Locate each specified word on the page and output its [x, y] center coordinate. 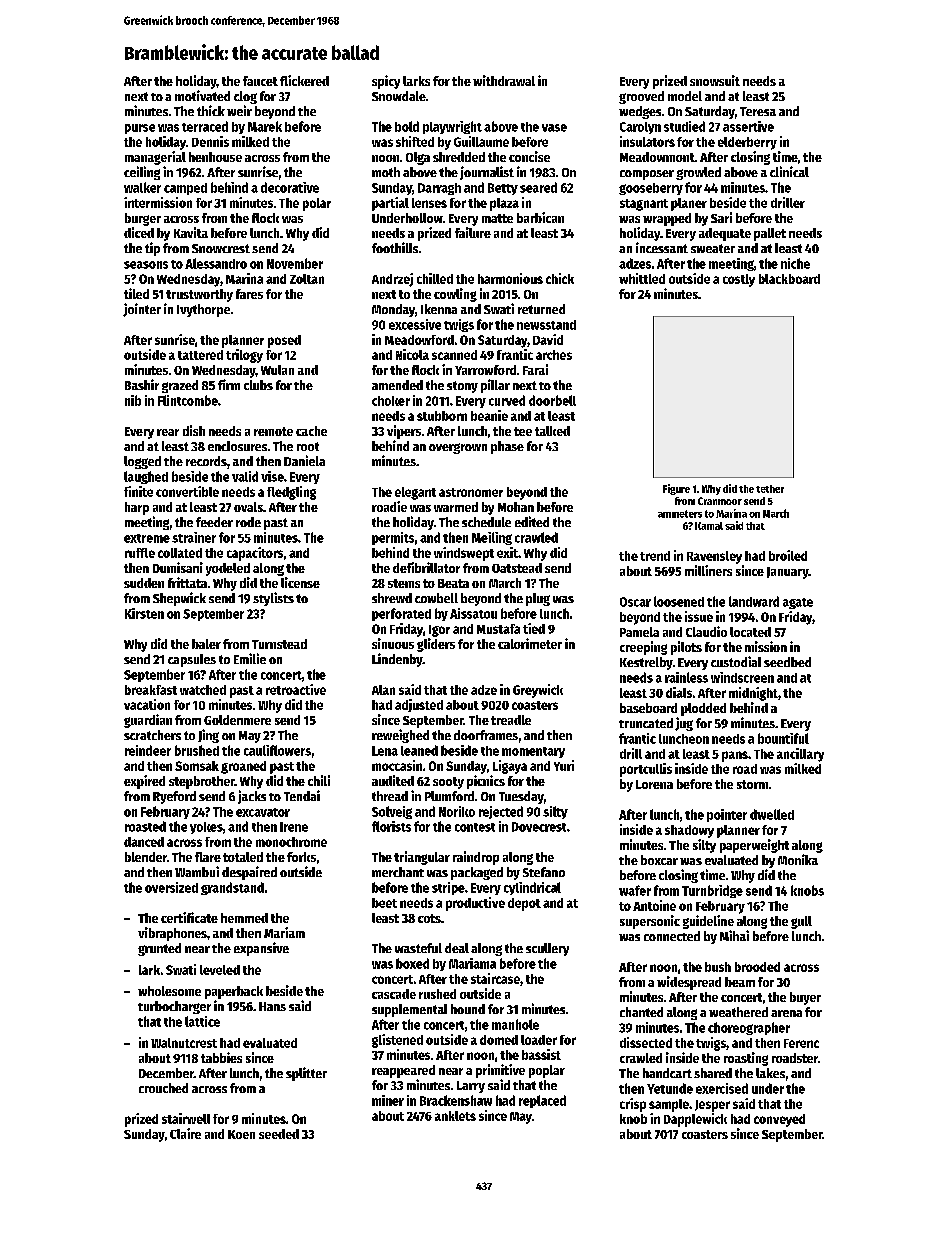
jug [684, 724]
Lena [385, 751]
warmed [456, 507]
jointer [142, 310]
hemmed [244, 918]
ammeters [680, 514]
